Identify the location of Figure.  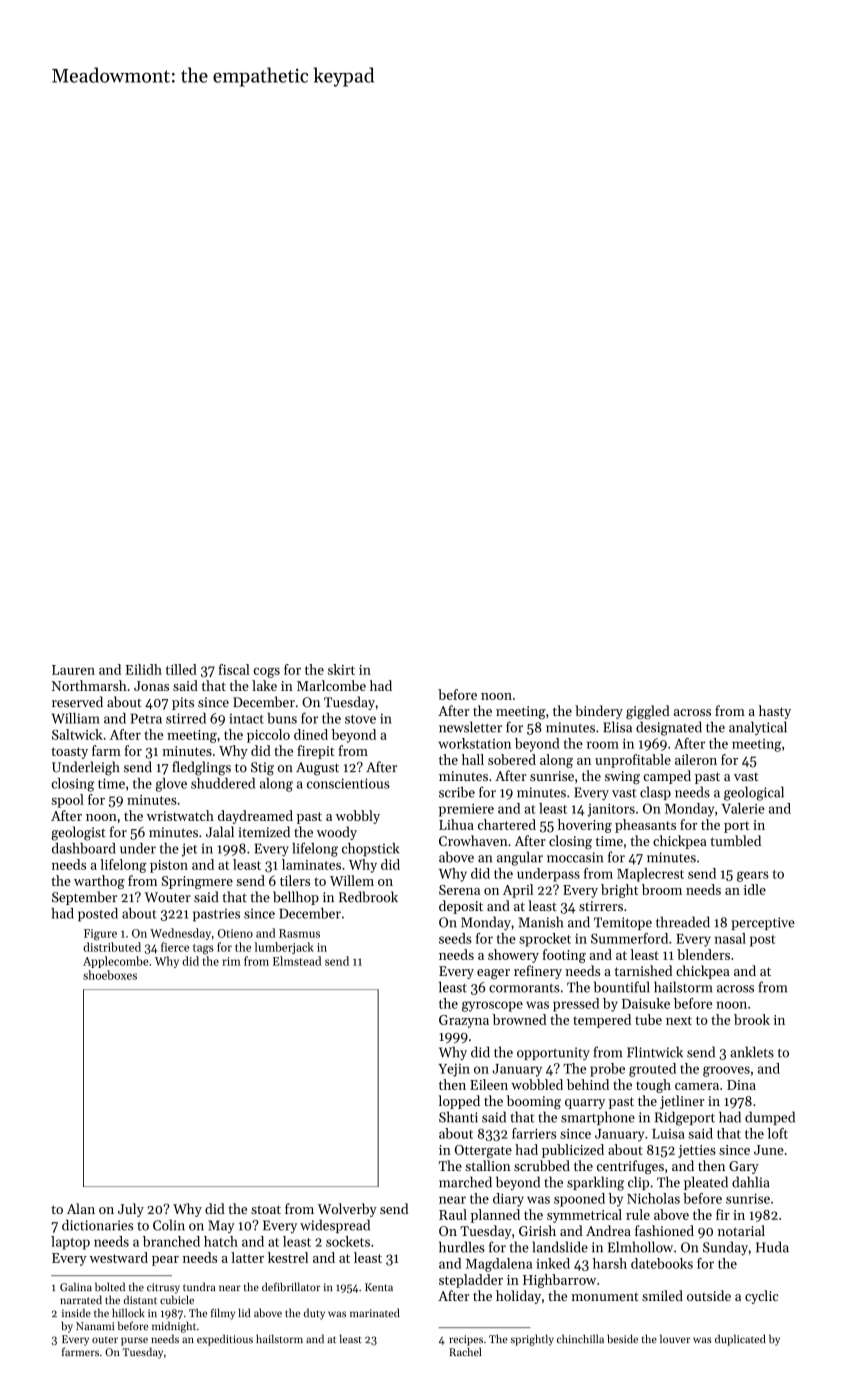
(100, 935).
